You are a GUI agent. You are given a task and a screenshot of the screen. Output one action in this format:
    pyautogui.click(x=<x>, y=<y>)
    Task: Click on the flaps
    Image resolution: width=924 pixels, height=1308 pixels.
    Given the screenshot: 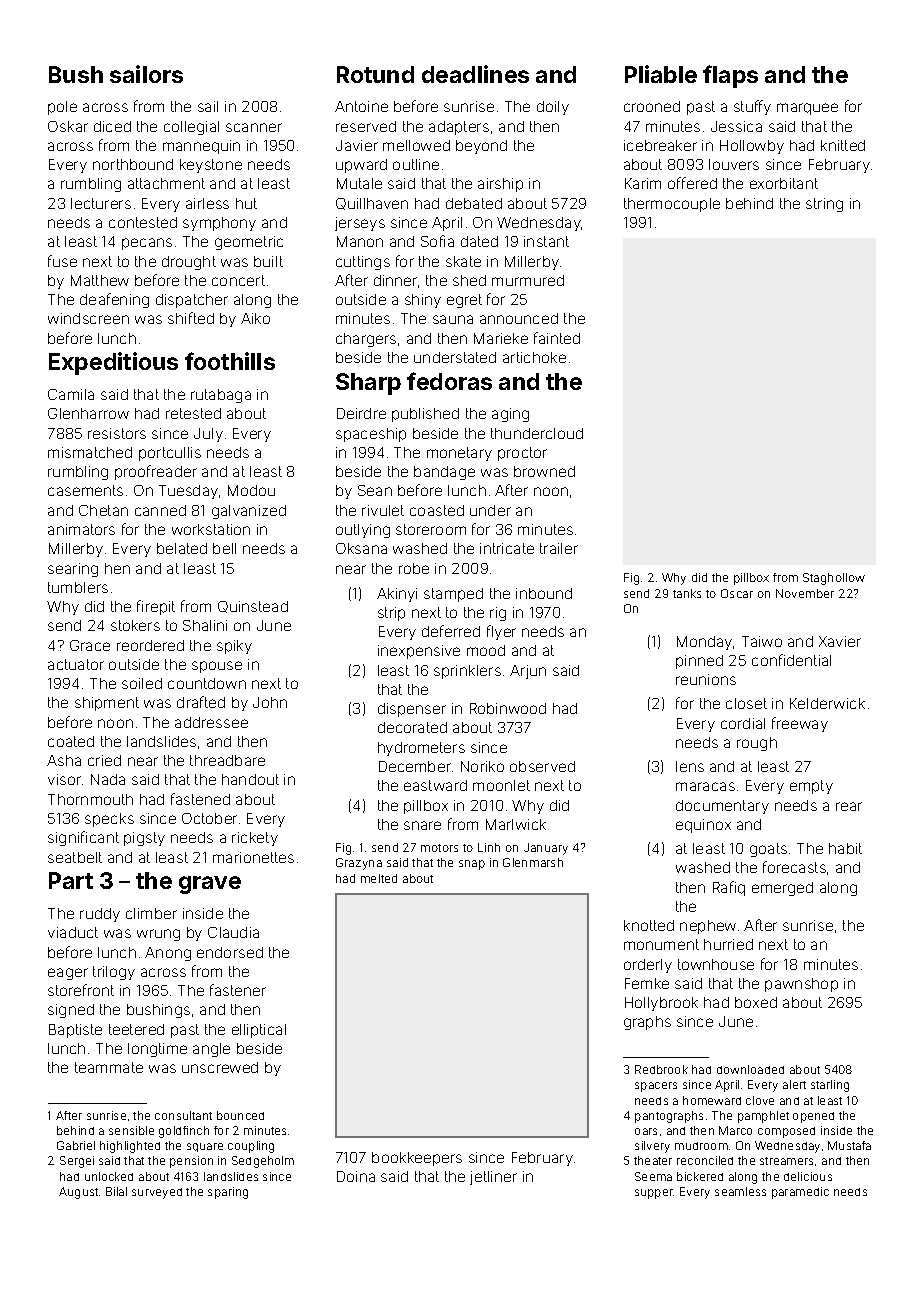 What is the action you would take?
    pyautogui.click(x=730, y=76)
